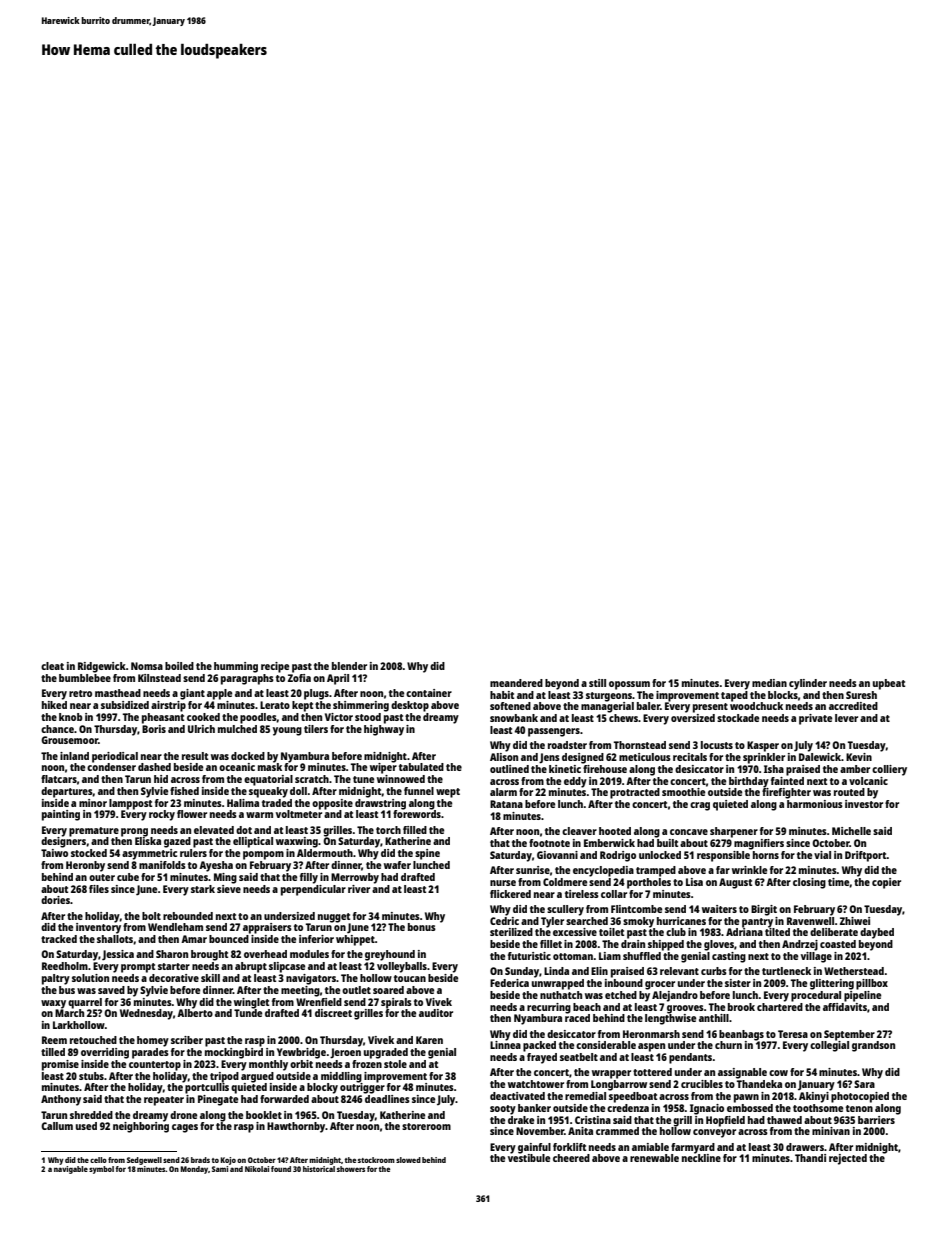 The image size is (952, 1233). Describe the element at coordinates (397, 865) in the page. I see `wafer` at that location.
